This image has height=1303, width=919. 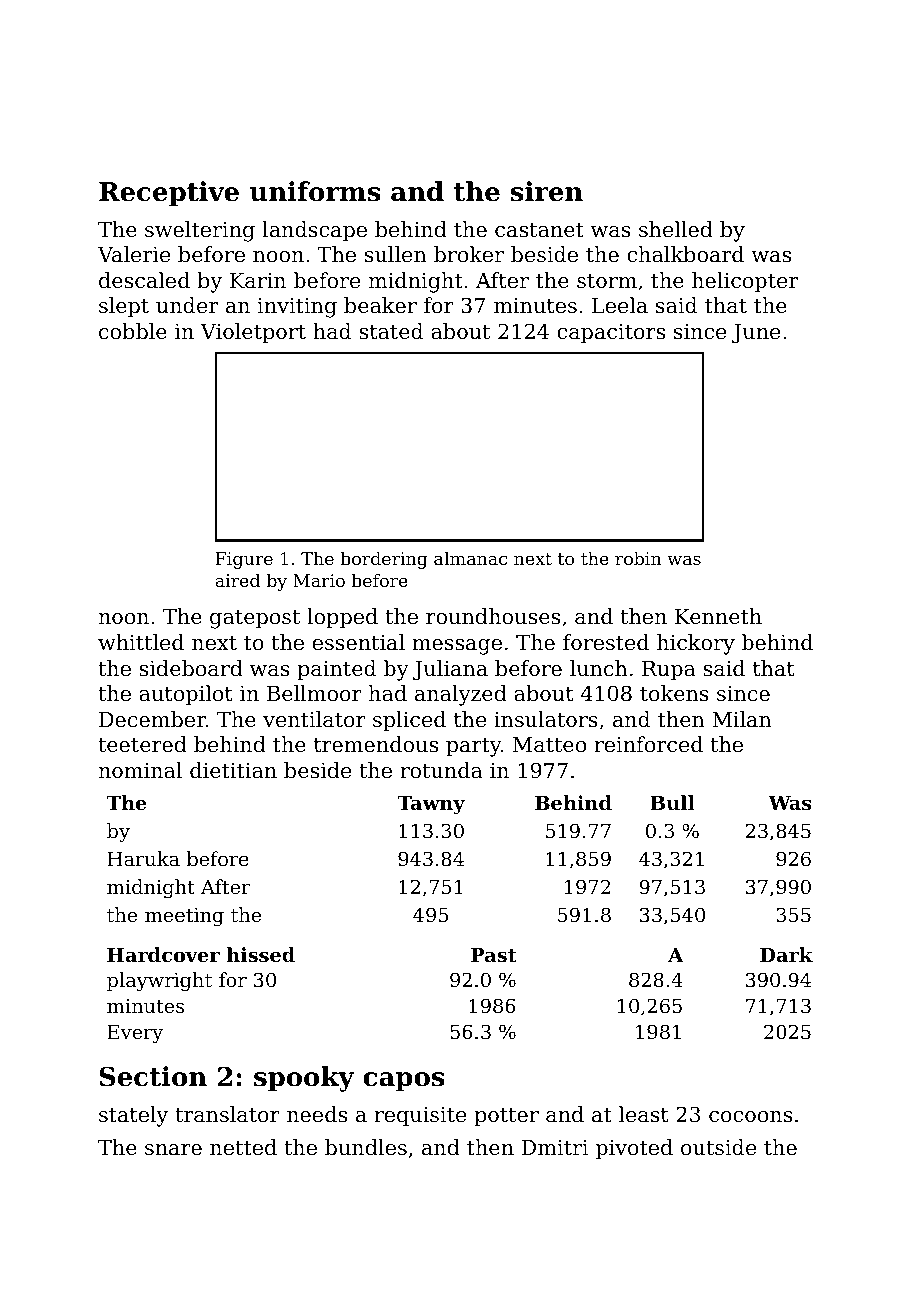 What do you see at coordinates (159, 982) in the image?
I see `playwright` at bounding box center [159, 982].
